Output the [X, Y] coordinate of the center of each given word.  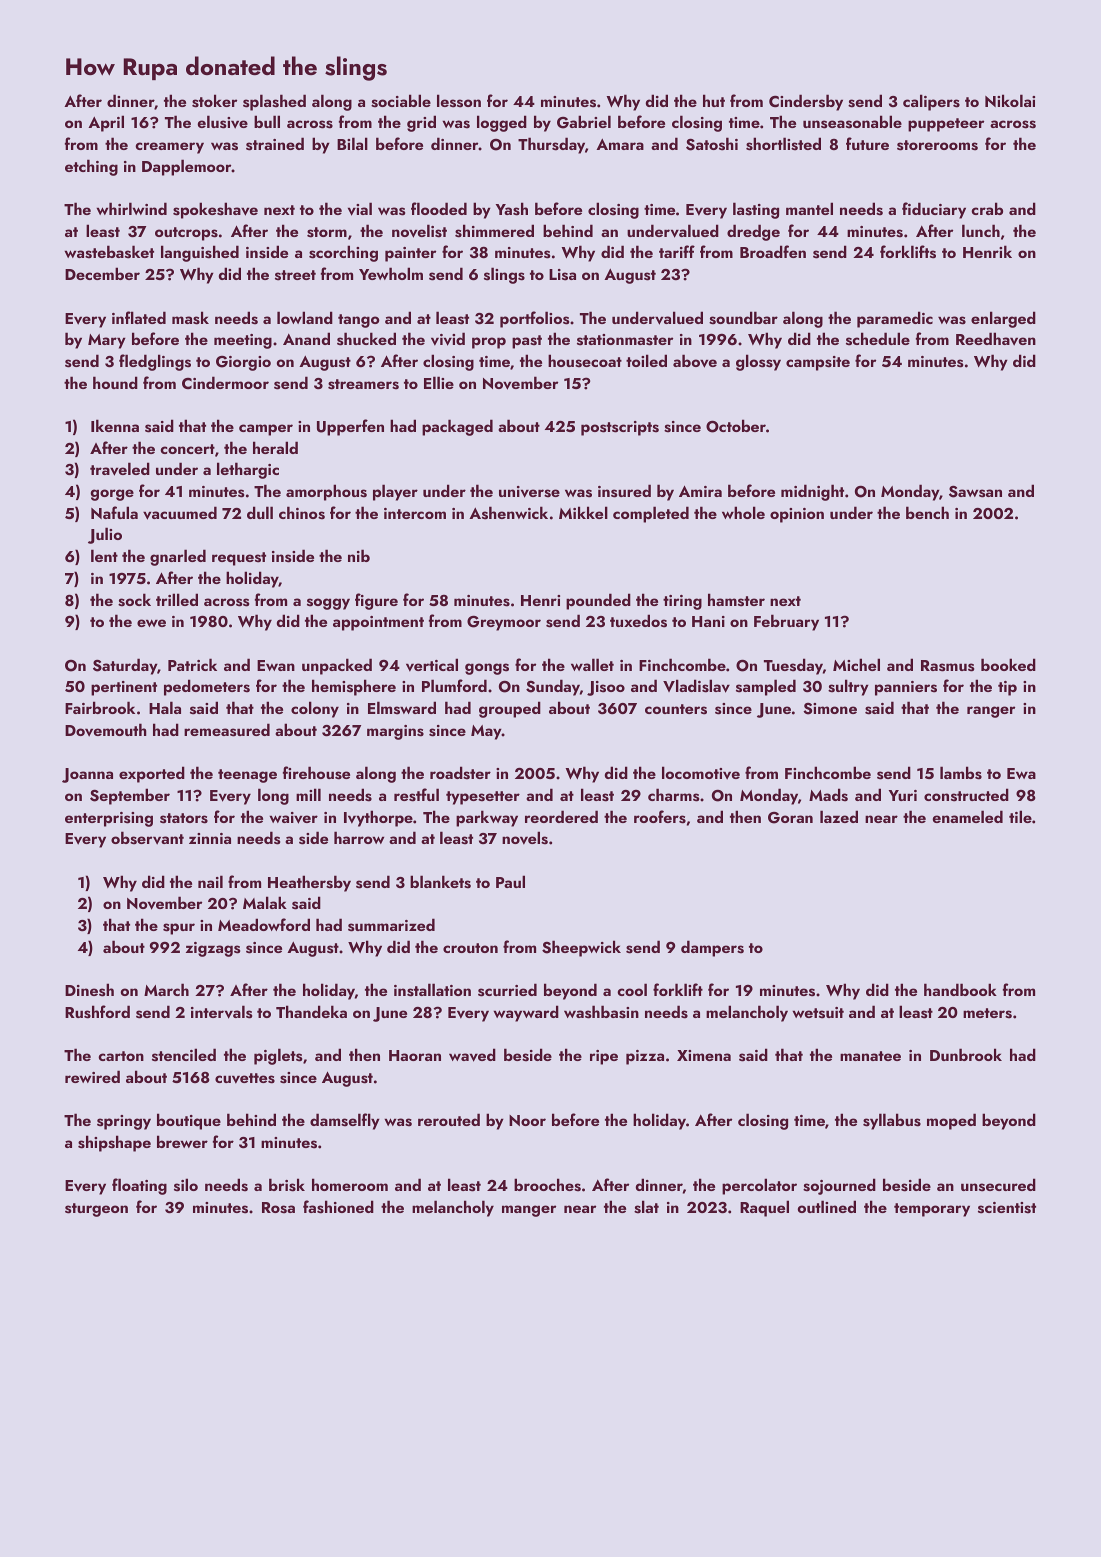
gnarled [178, 557]
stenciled [184, 1055]
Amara [620, 144]
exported [152, 774]
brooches [547, 1185]
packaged [457, 427]
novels [525, 838]
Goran [790, 818]
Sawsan [975, 492]
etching [91, 167]
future [867, 143]
